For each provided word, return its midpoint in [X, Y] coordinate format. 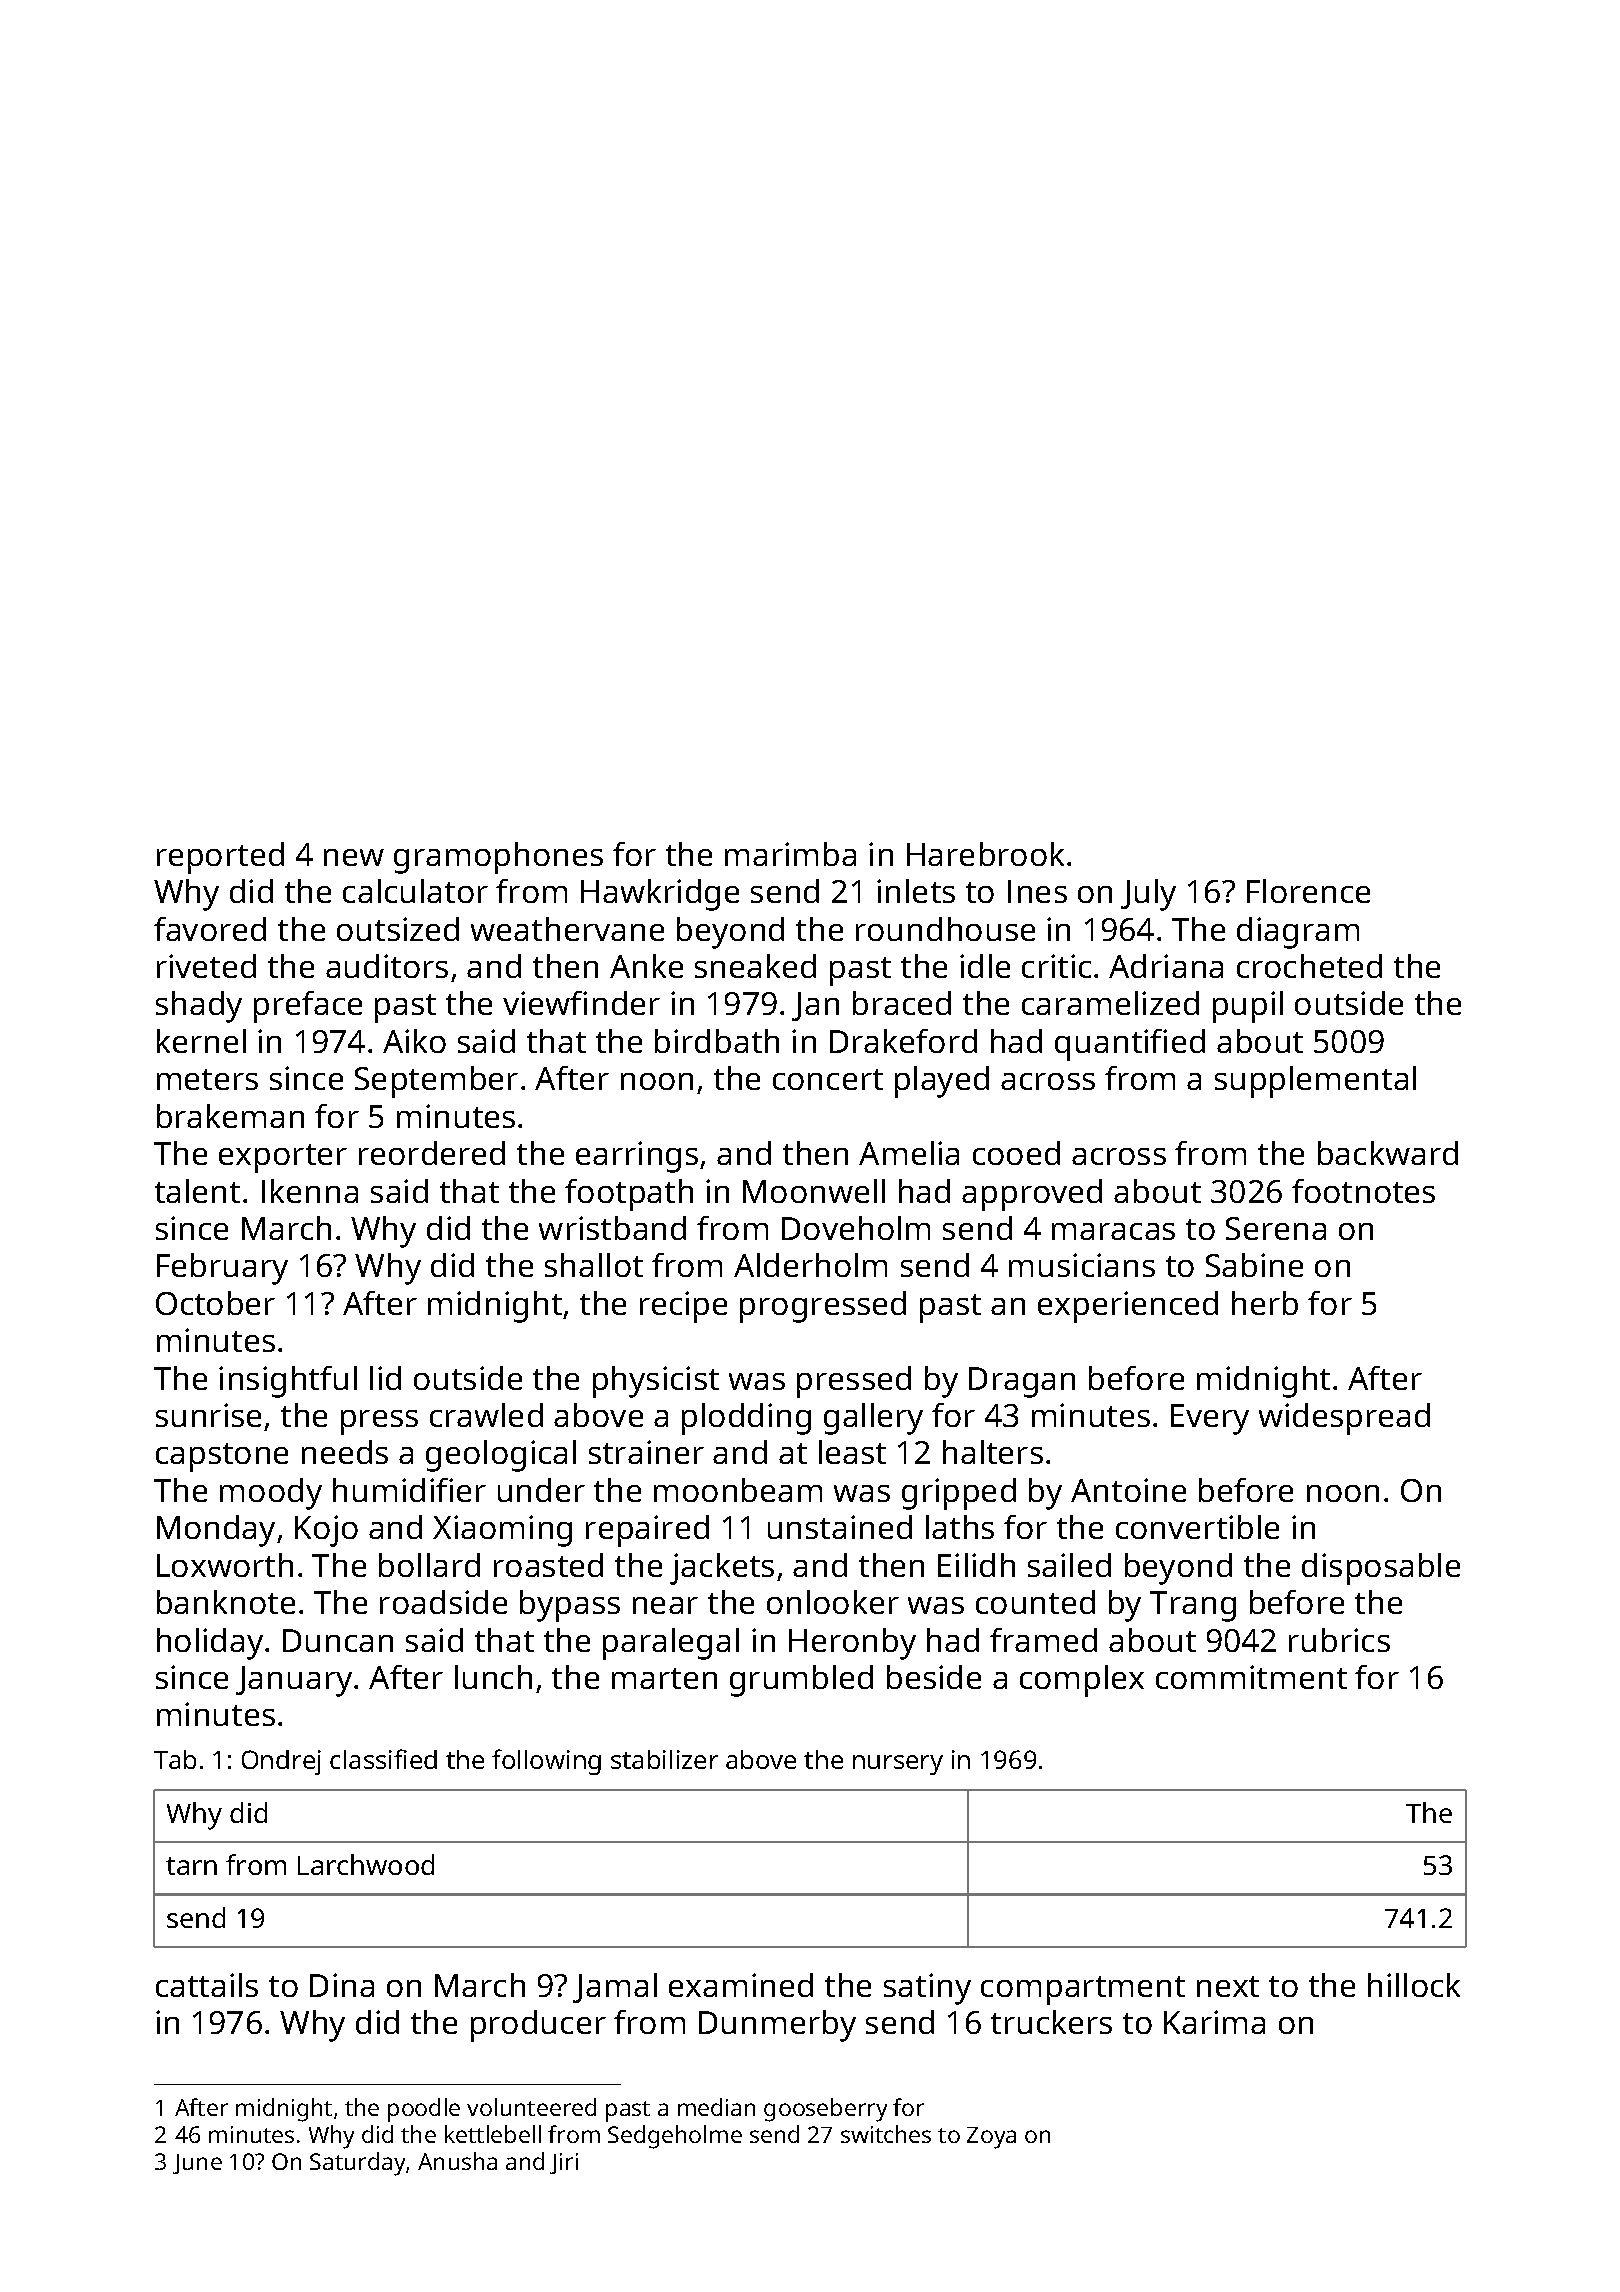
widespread [1344, 1419]
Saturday [357, 2164]
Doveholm [856, 1228]
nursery [898, 1765]
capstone [222, 1457]
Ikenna [310, 1191]
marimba [790, 854]
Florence [1308, 891]
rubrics [1339, 1640]
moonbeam [738, 1490]
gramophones [498, 858]
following [546, 1762]
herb [1265, 1303]
